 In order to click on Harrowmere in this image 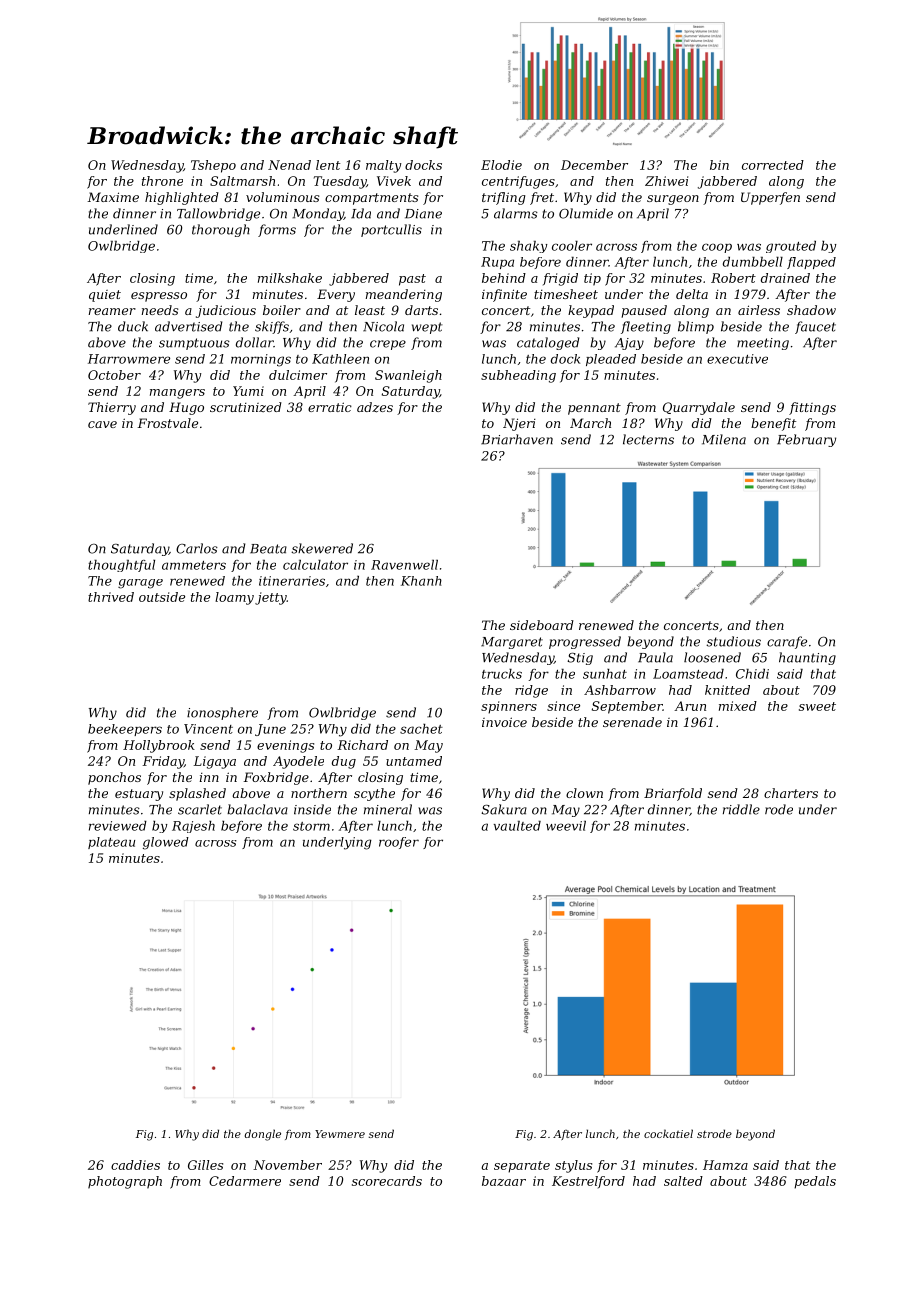, I will do `click(129, 359)`.
